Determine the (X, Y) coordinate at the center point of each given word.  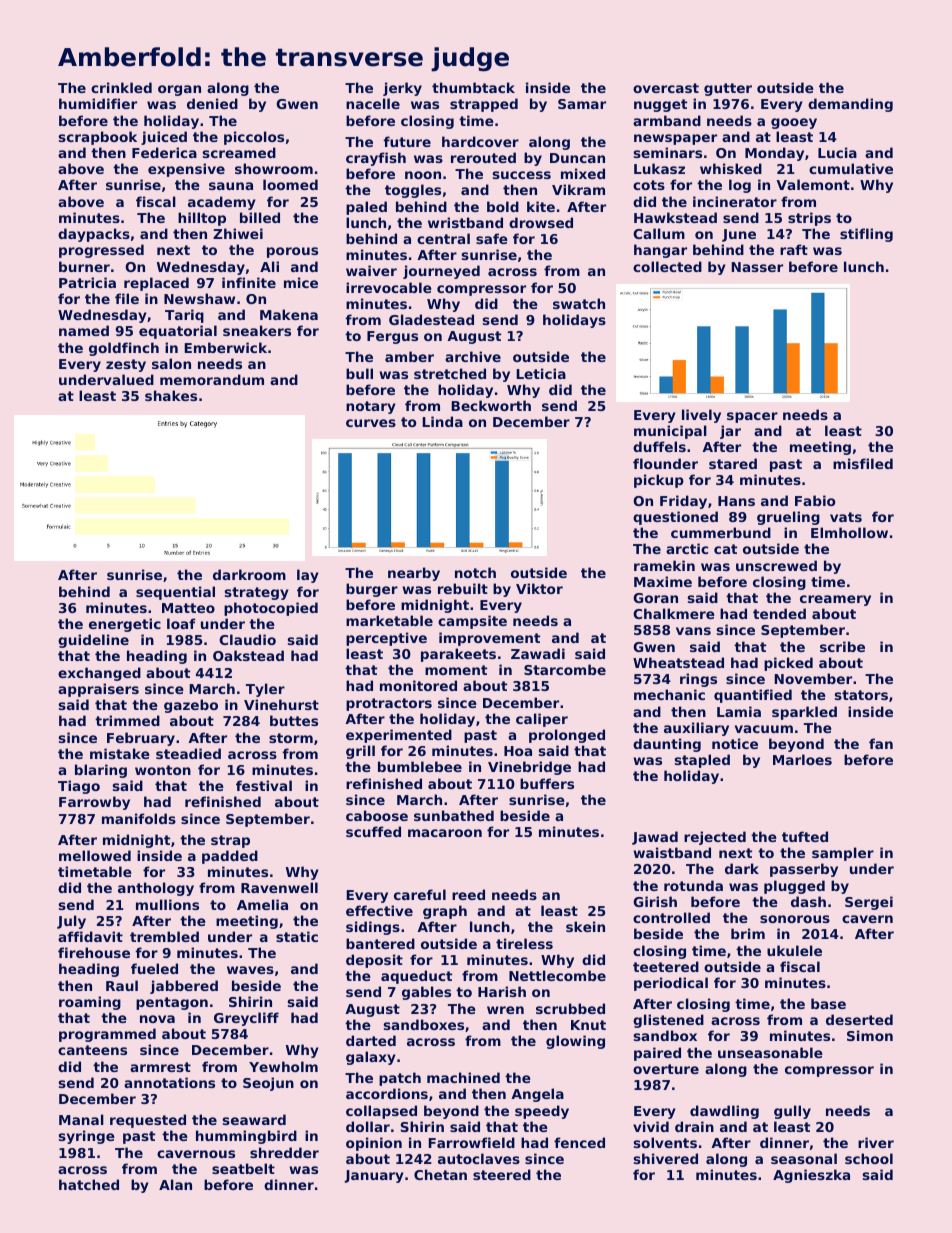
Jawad (655, 838)
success (522, 175)
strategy (257, 593)
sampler (843, 854)
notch (475, 572)
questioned (675, 518)
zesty (126, 365)
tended (779, 613)
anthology (156, 889)
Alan (175, 1184)
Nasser (757, 267)
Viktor (539, 588)
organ (179, 90)
